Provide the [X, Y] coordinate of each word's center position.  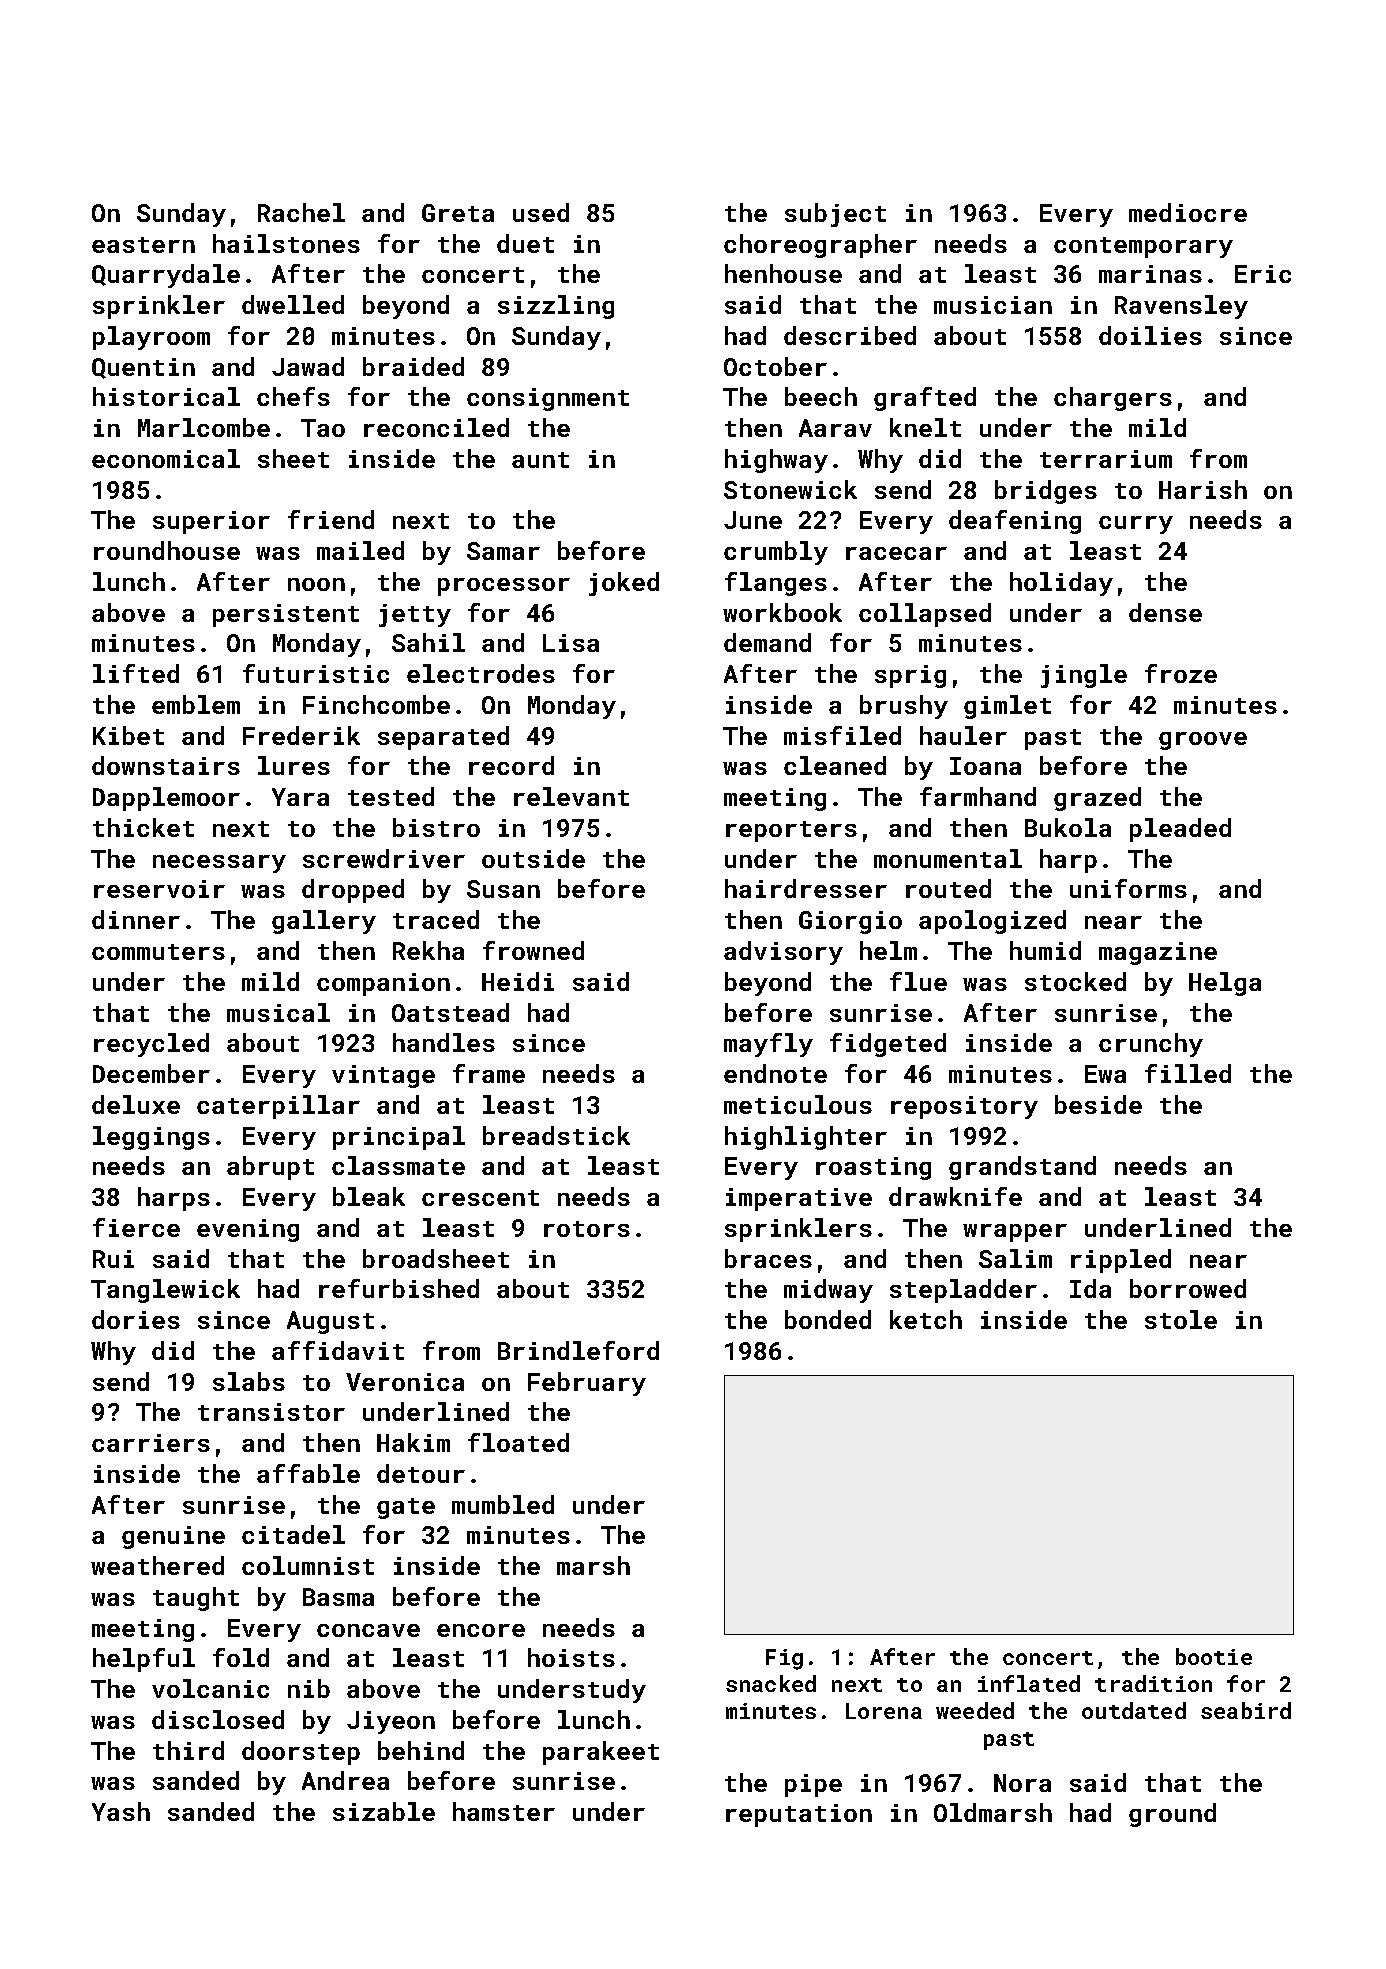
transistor [271, 1412]
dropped [353, 891]
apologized [992, 922]
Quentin [143, 368]
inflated [1029, 1683]
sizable [384, 1811]
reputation [799, 1815]
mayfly [768, 1045]
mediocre [1188, 212]
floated [518, 1442]
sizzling [556, 307]
